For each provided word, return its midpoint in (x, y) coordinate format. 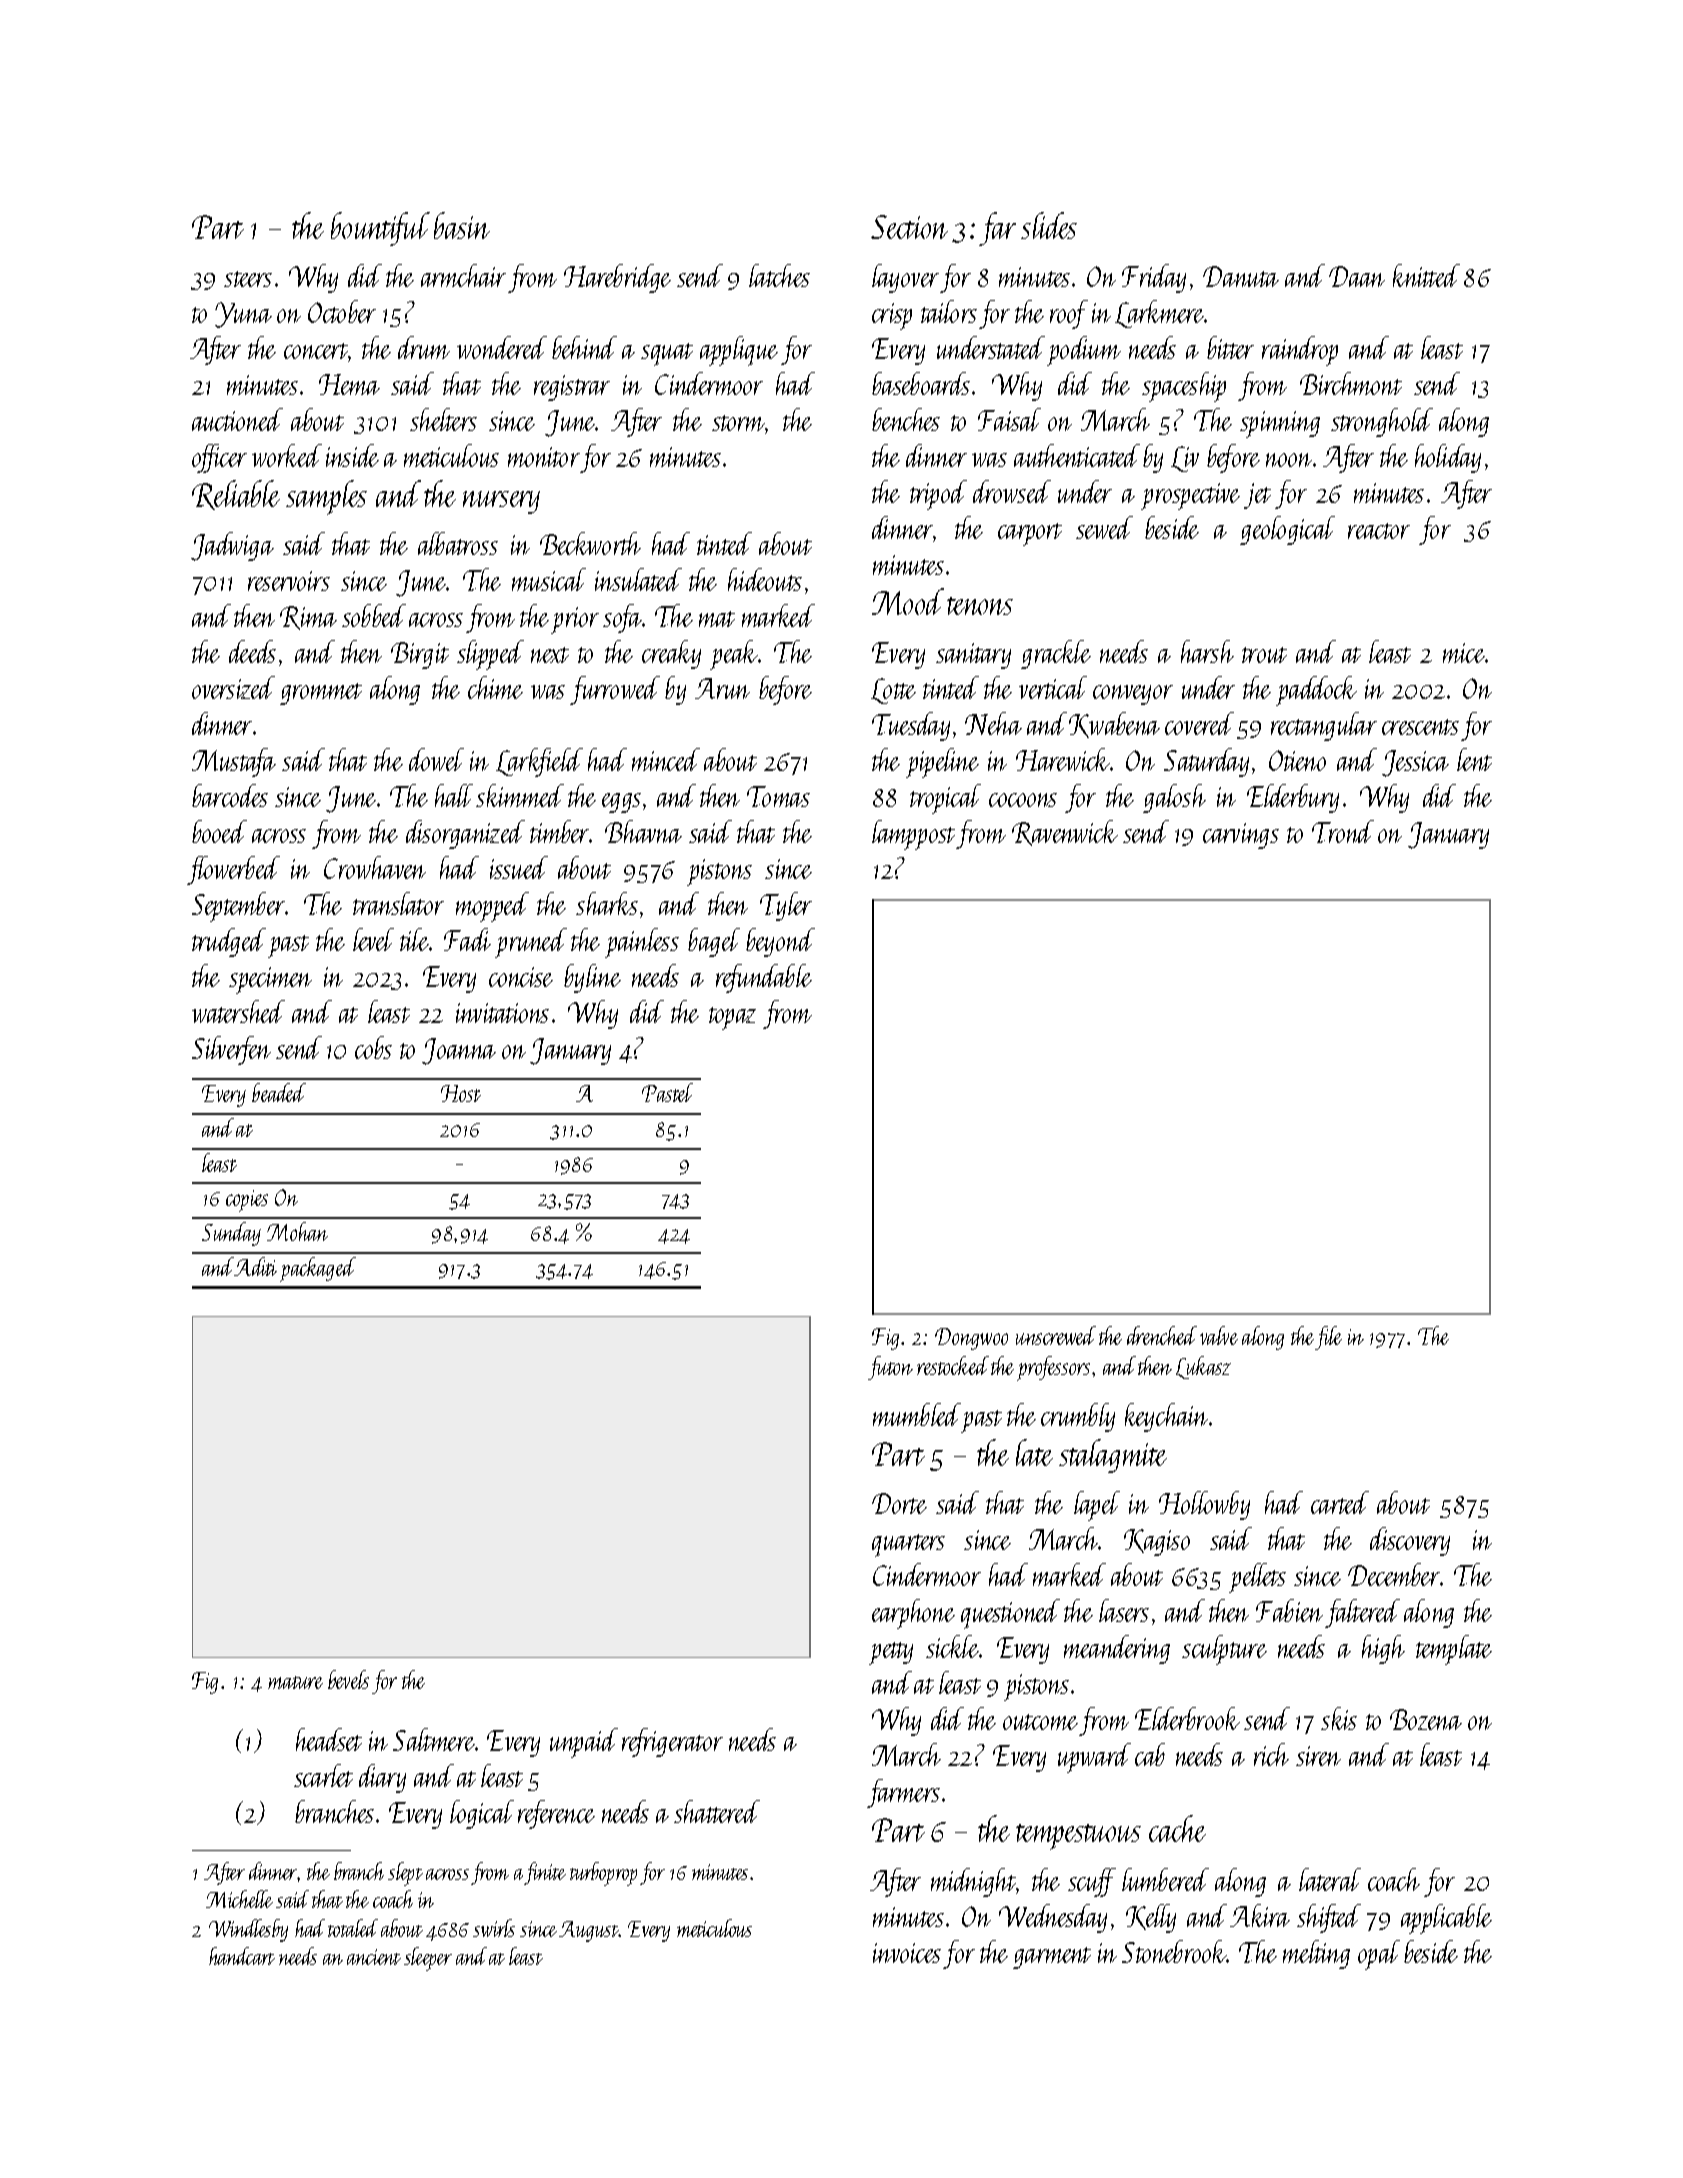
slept (405, 1874)
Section (909, 227)
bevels (348, 1679)
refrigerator (672, 1742)
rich (1271, 1754)
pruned (531, 943)
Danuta (1241, 276)
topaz (732, 1018)
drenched (1162, 1335)
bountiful (380, 229)
